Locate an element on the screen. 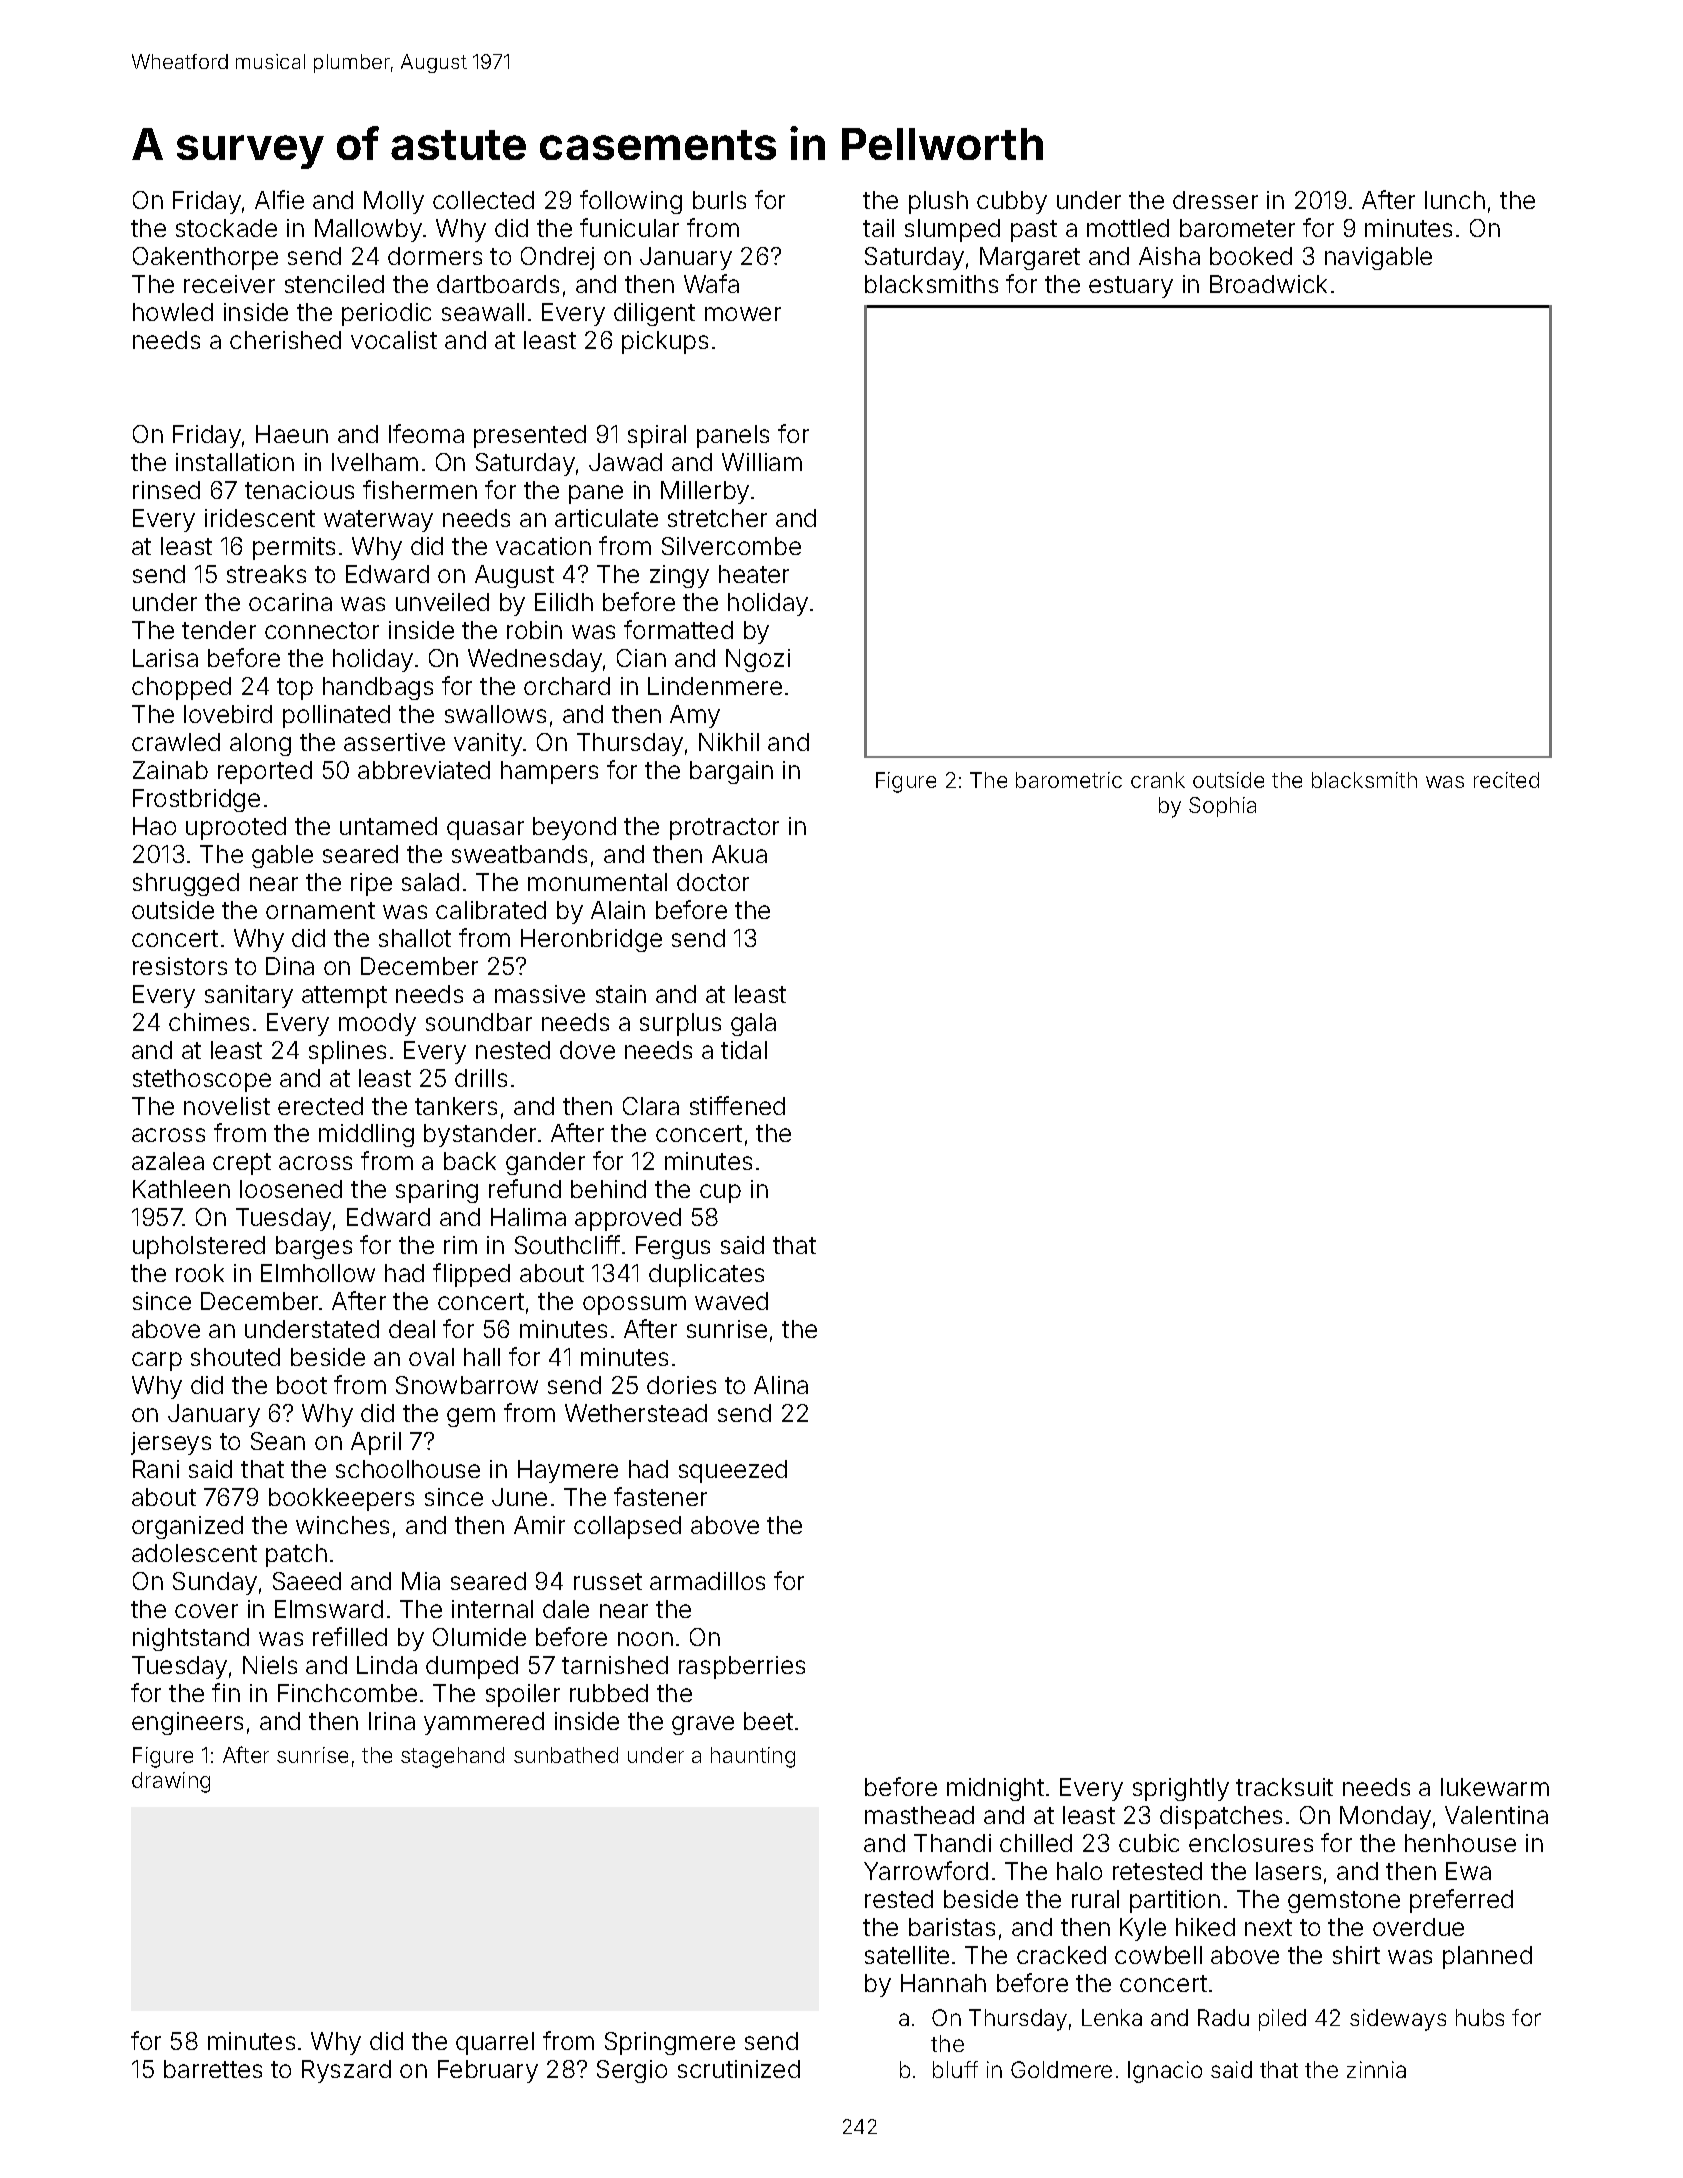 The height and width of the screenshot is (2178, 1683). lunch is located at coordinates (1455, 200).
